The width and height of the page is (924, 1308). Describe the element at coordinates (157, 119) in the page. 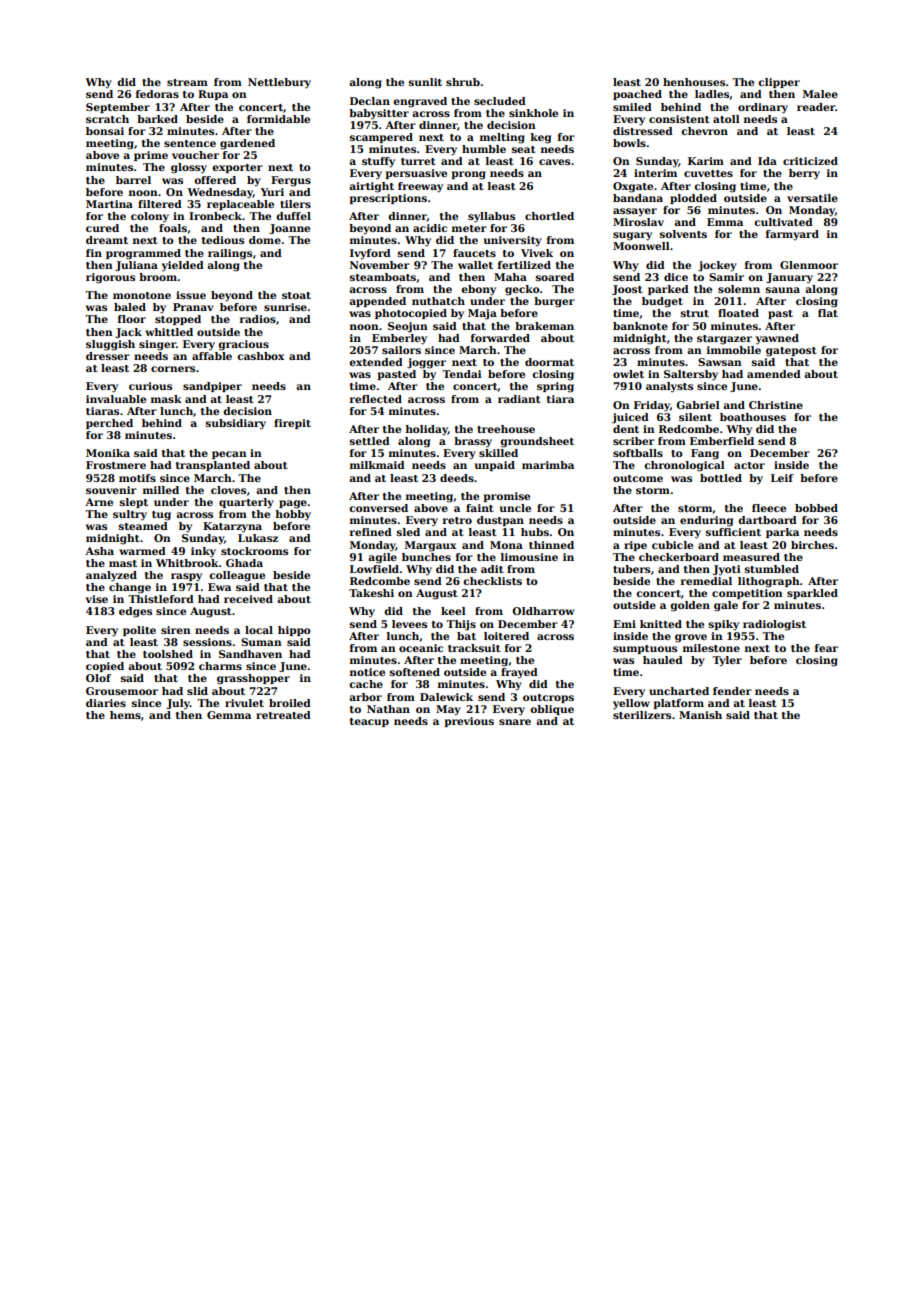

I see `barked` at that location.
